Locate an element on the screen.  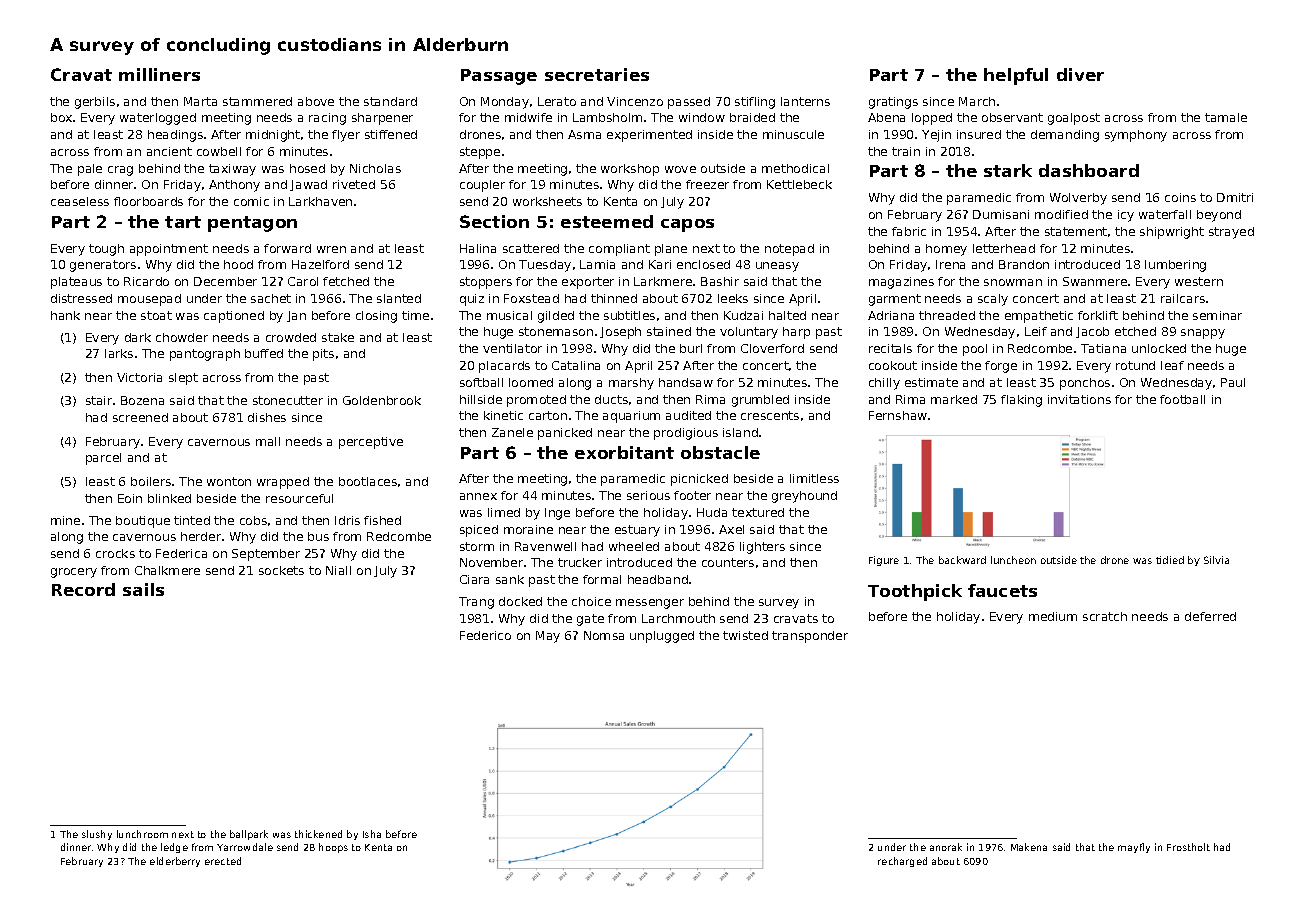
mayfly is located at coordinates (1134, 848).
